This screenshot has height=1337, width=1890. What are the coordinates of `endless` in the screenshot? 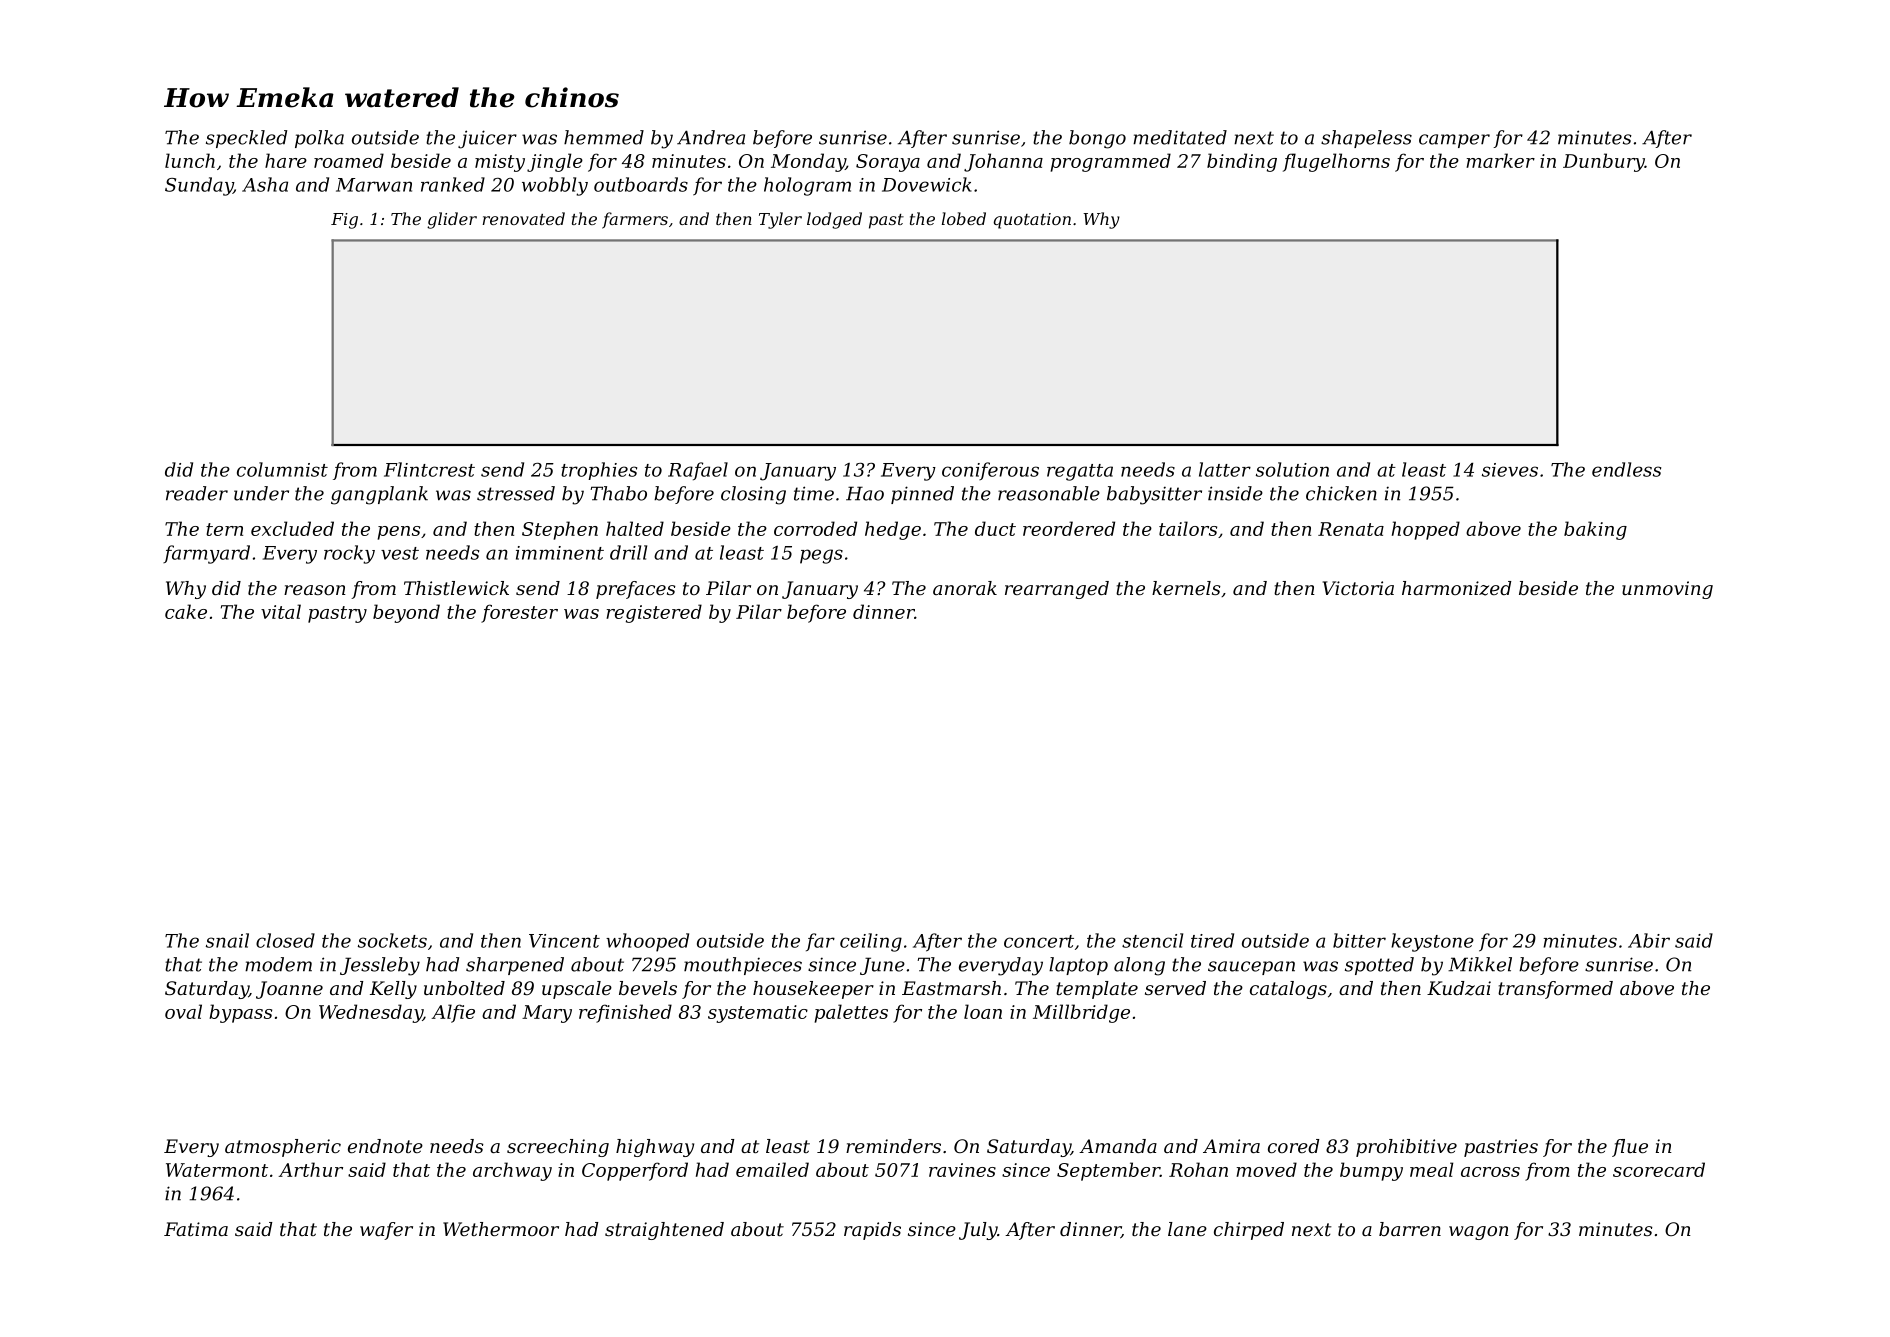 It's located at (1626, 469).
